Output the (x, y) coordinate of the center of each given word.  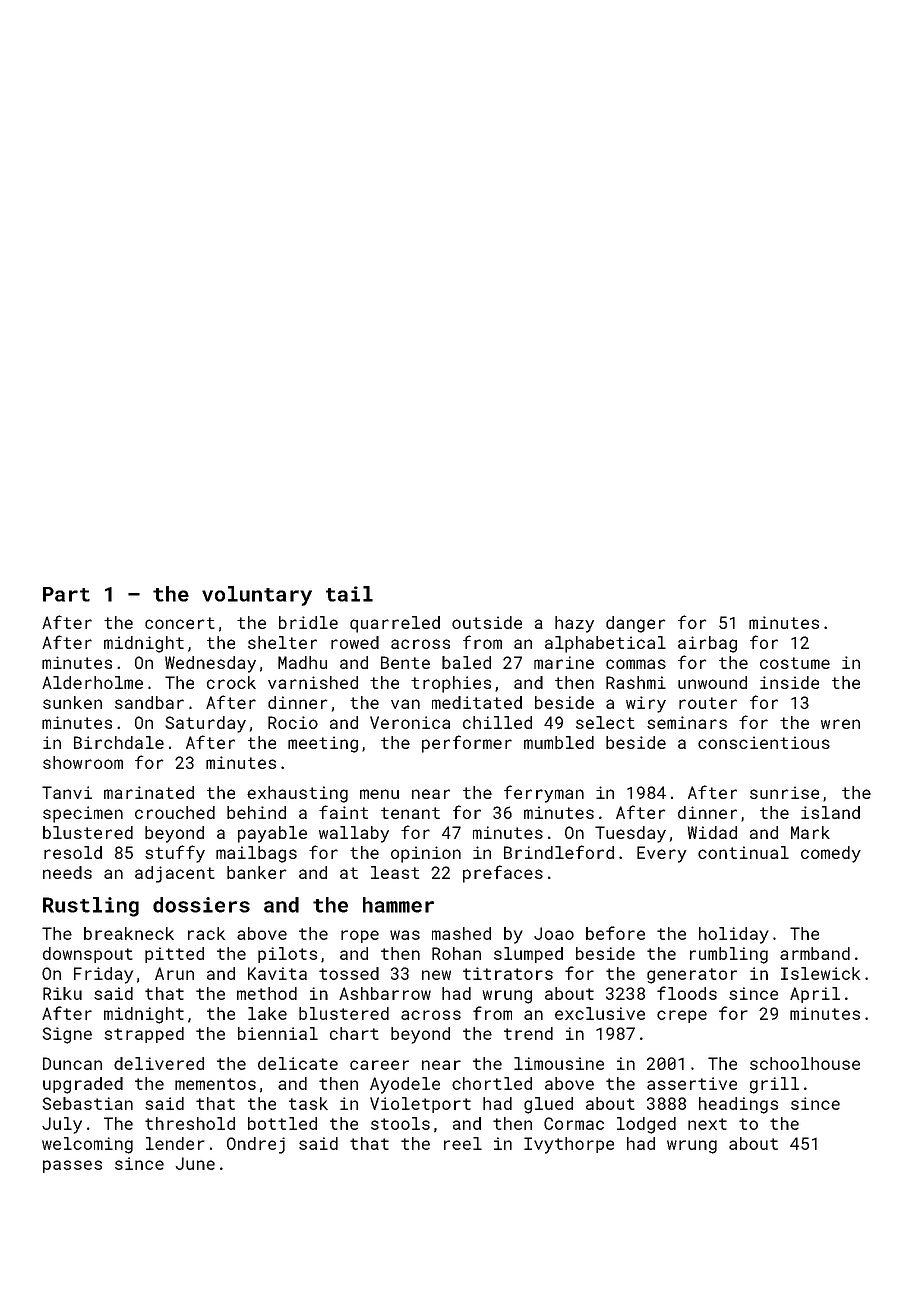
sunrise (784, 792)
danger (636, 624)
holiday (734, 935)
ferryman (544, 794)
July (62, 1125)
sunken (72, 702)
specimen (83, 814)
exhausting (297, 794)
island (830, 812)
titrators (508, 973)
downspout (88, 955)
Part (66, 594)
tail (349, 594)
